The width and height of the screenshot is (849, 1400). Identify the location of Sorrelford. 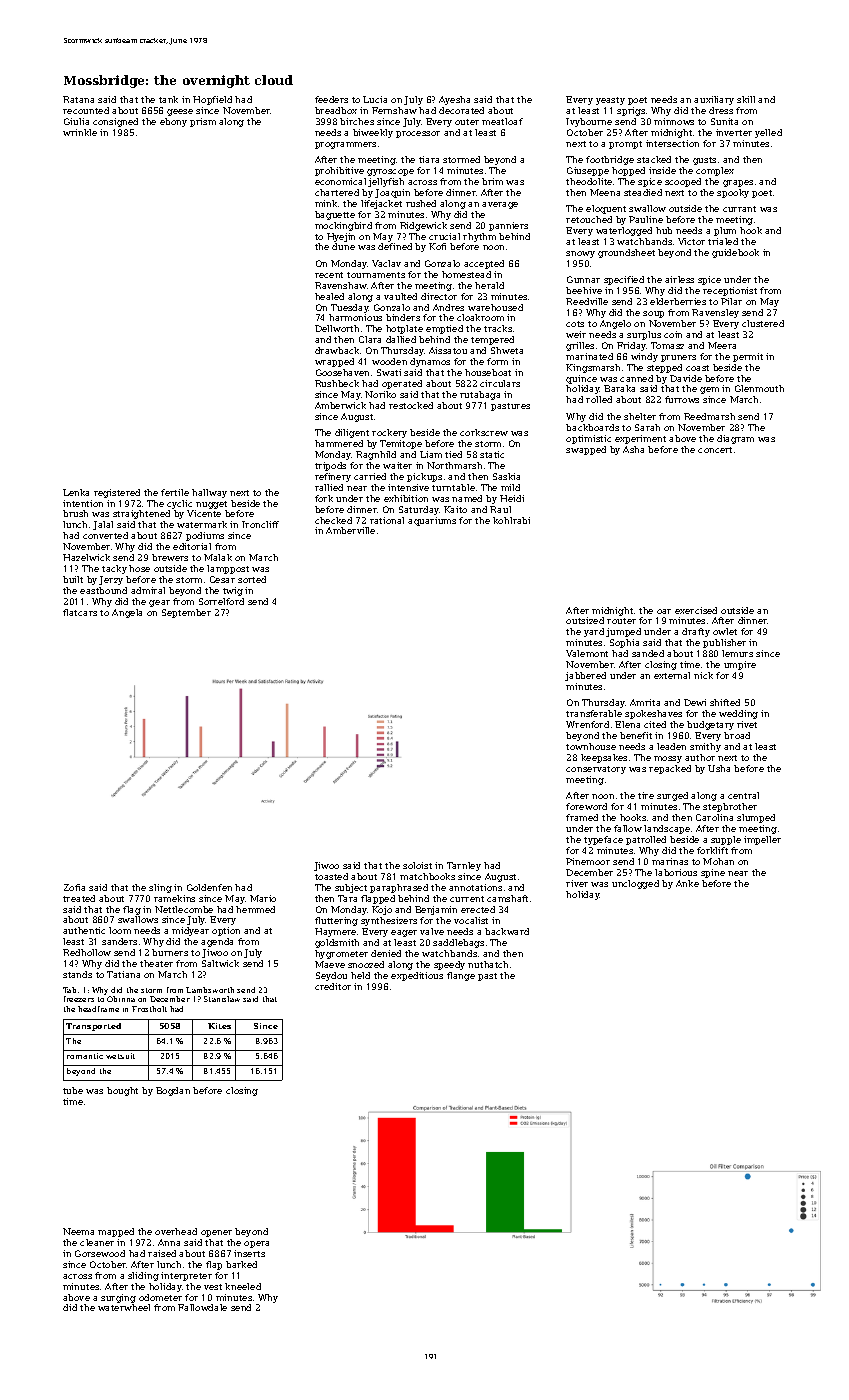
(221, 601).
